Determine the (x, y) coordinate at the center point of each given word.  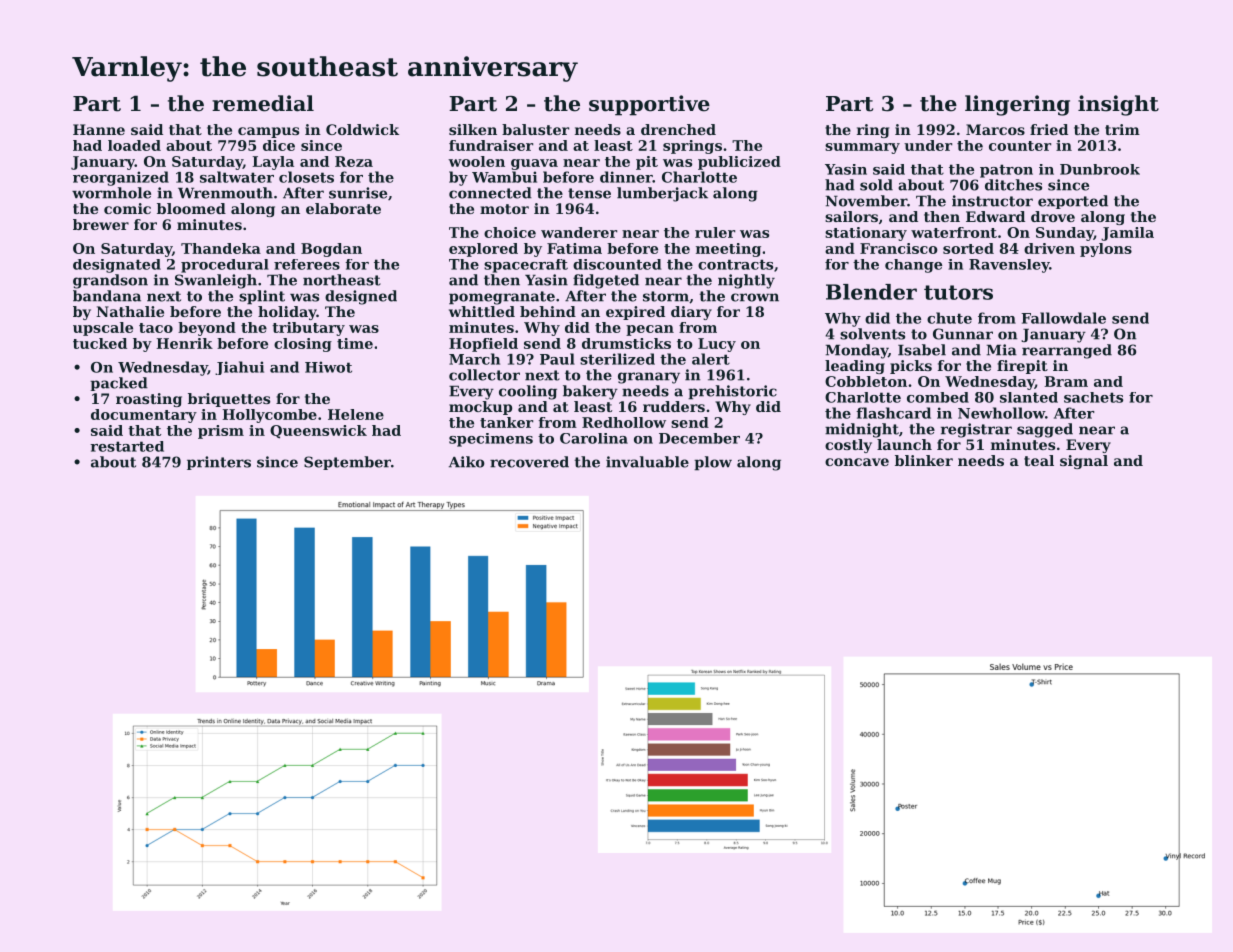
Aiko (467, 462)
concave (857, 462)
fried (1049, 129)
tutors (958, 292)
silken (473, 129)
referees (307, 264)
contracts (735, 264)
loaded (134, 145)
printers (219, 463)
